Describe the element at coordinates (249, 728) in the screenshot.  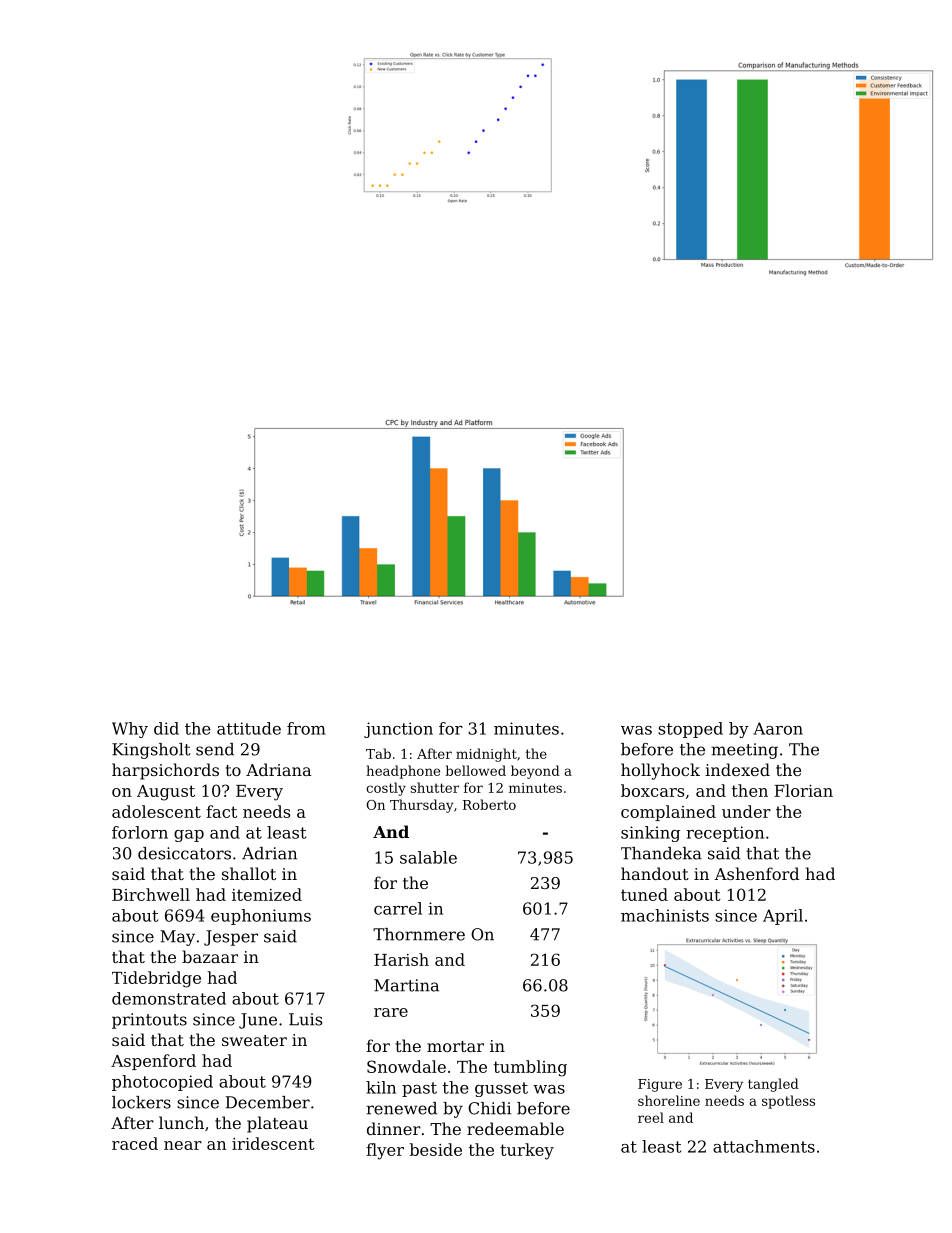
I see `attitude` at that location.
